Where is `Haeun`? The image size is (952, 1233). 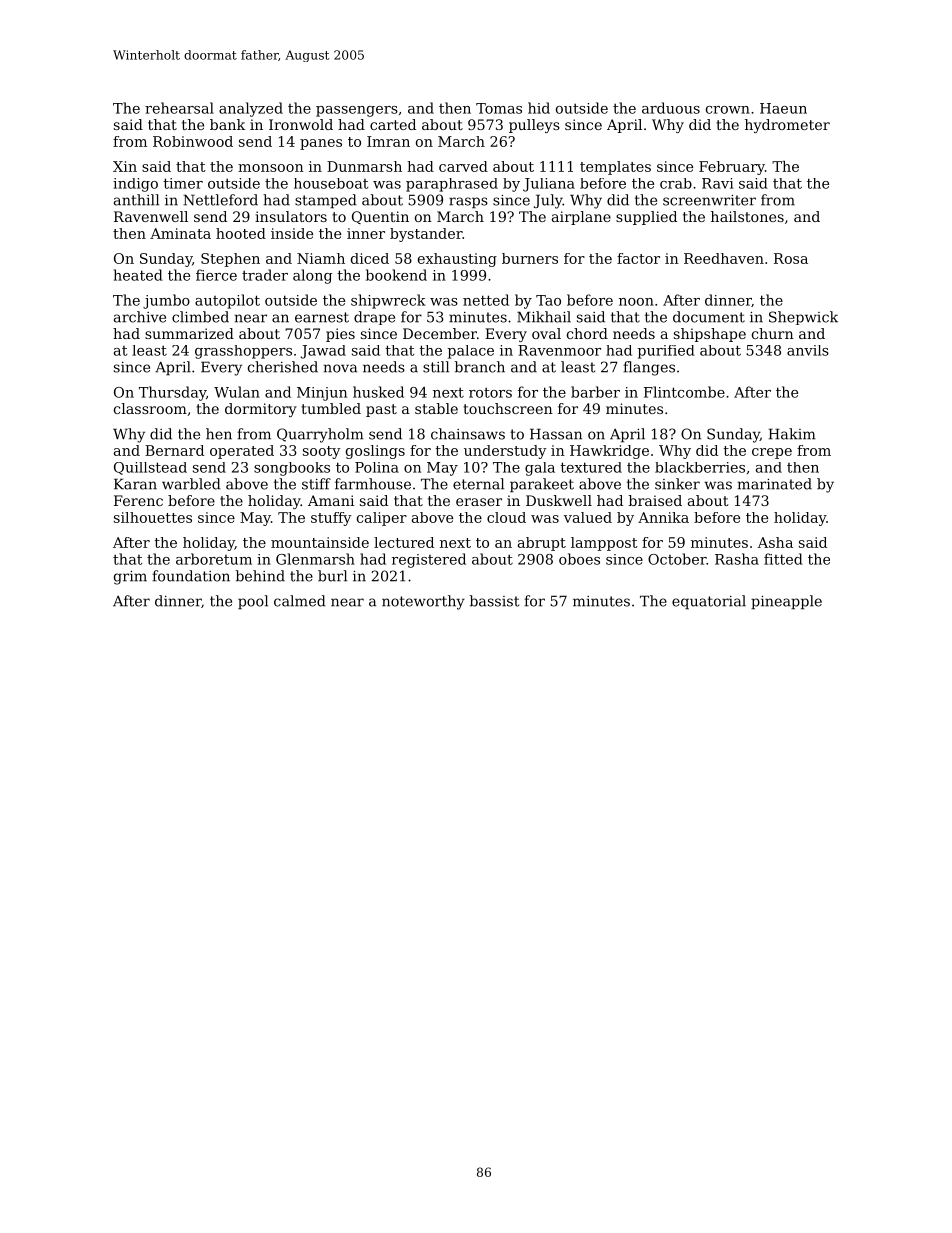
Haeun is located at coordinates (783, 108).
